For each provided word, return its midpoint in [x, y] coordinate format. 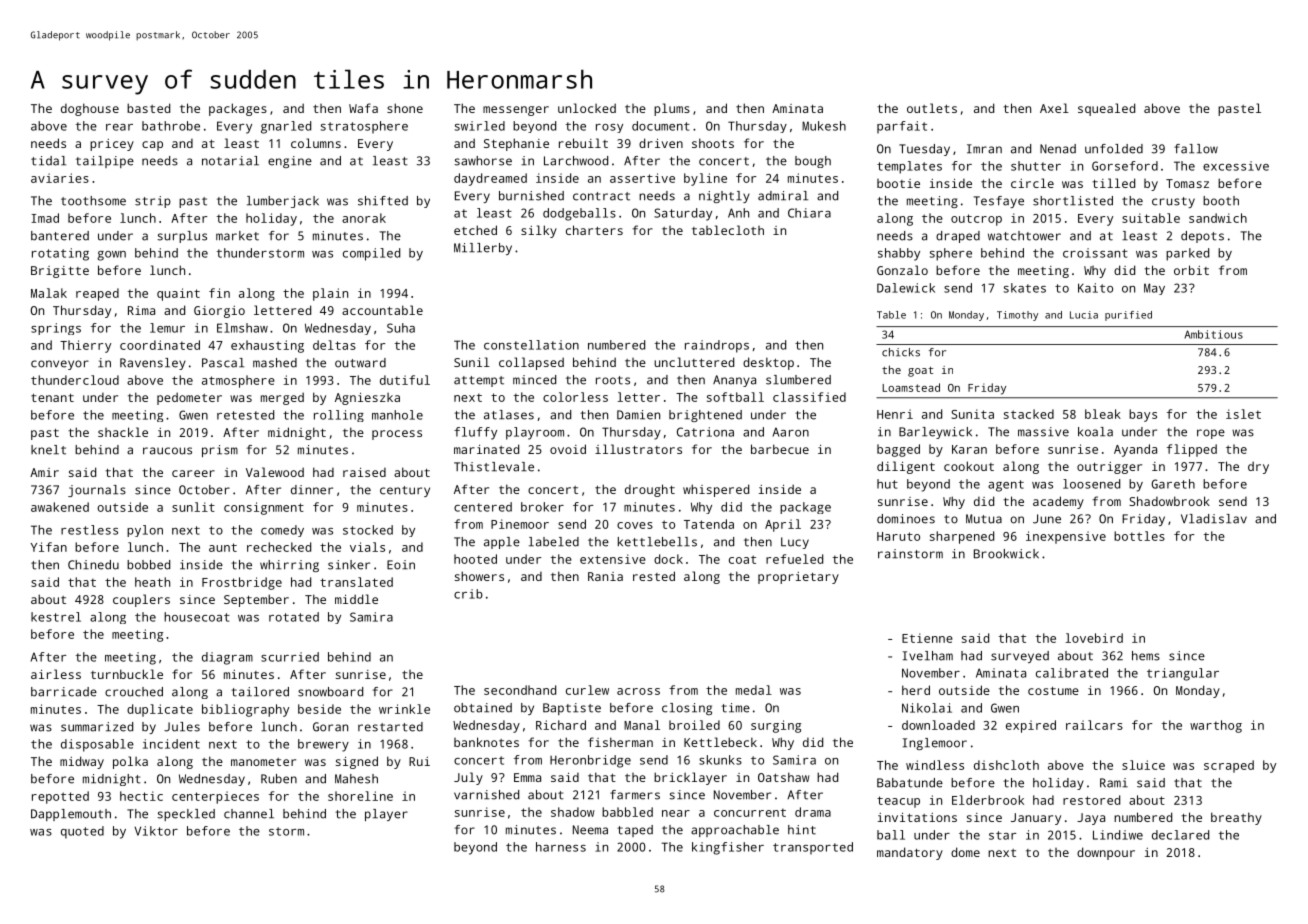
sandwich [1218, 218]
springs [56, 329]
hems [1146, 656]
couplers [141, 600]
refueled [794, 559]
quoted [82, 832]
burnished [531, 196]
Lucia [1084, 315]
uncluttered [694, 362]
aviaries [60, 178]
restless [89, 530]
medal [754, 690]
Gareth [1173, 484]
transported [813, 848]
